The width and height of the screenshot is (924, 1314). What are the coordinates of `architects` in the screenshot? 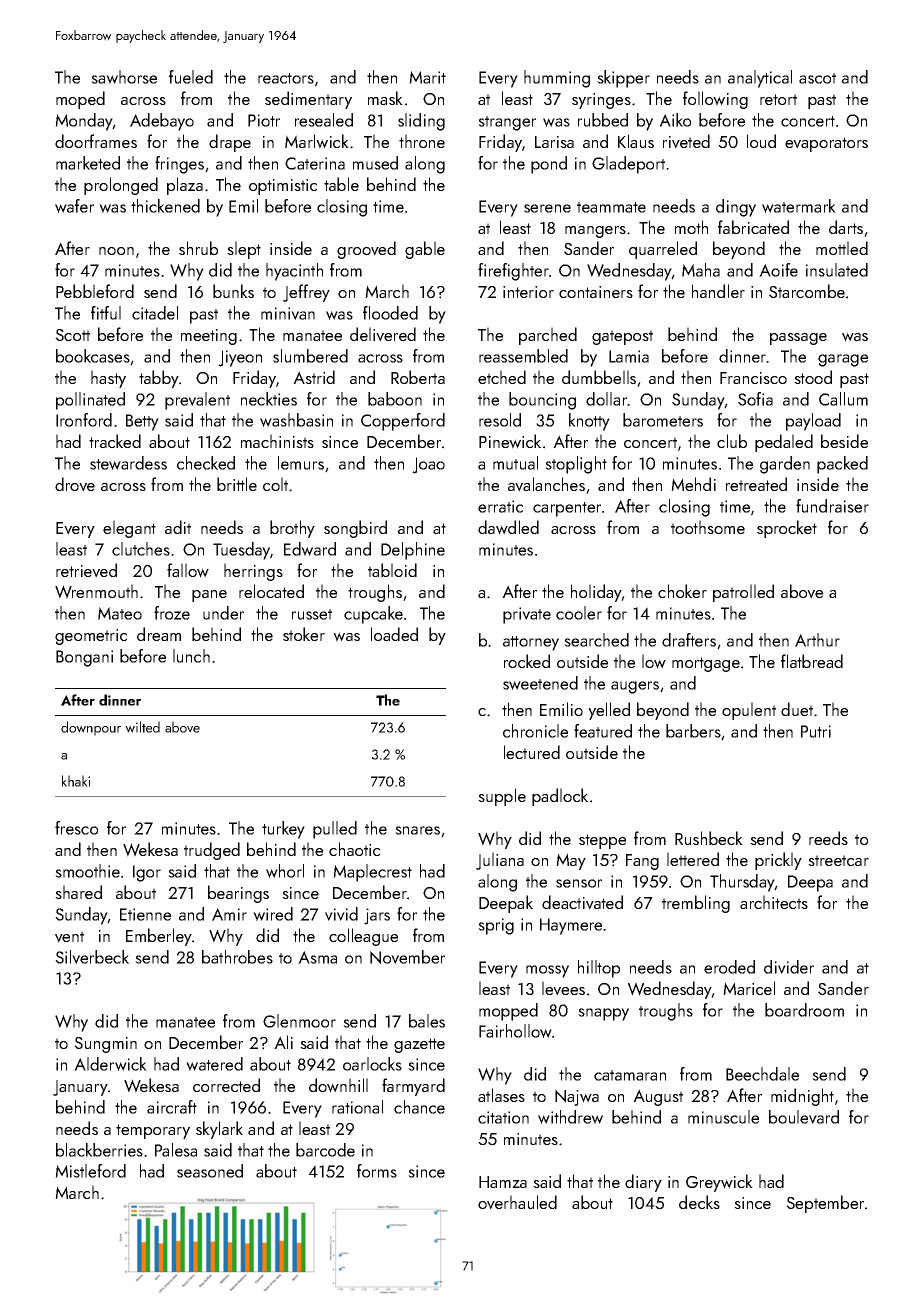 It's located at (774, 902).
